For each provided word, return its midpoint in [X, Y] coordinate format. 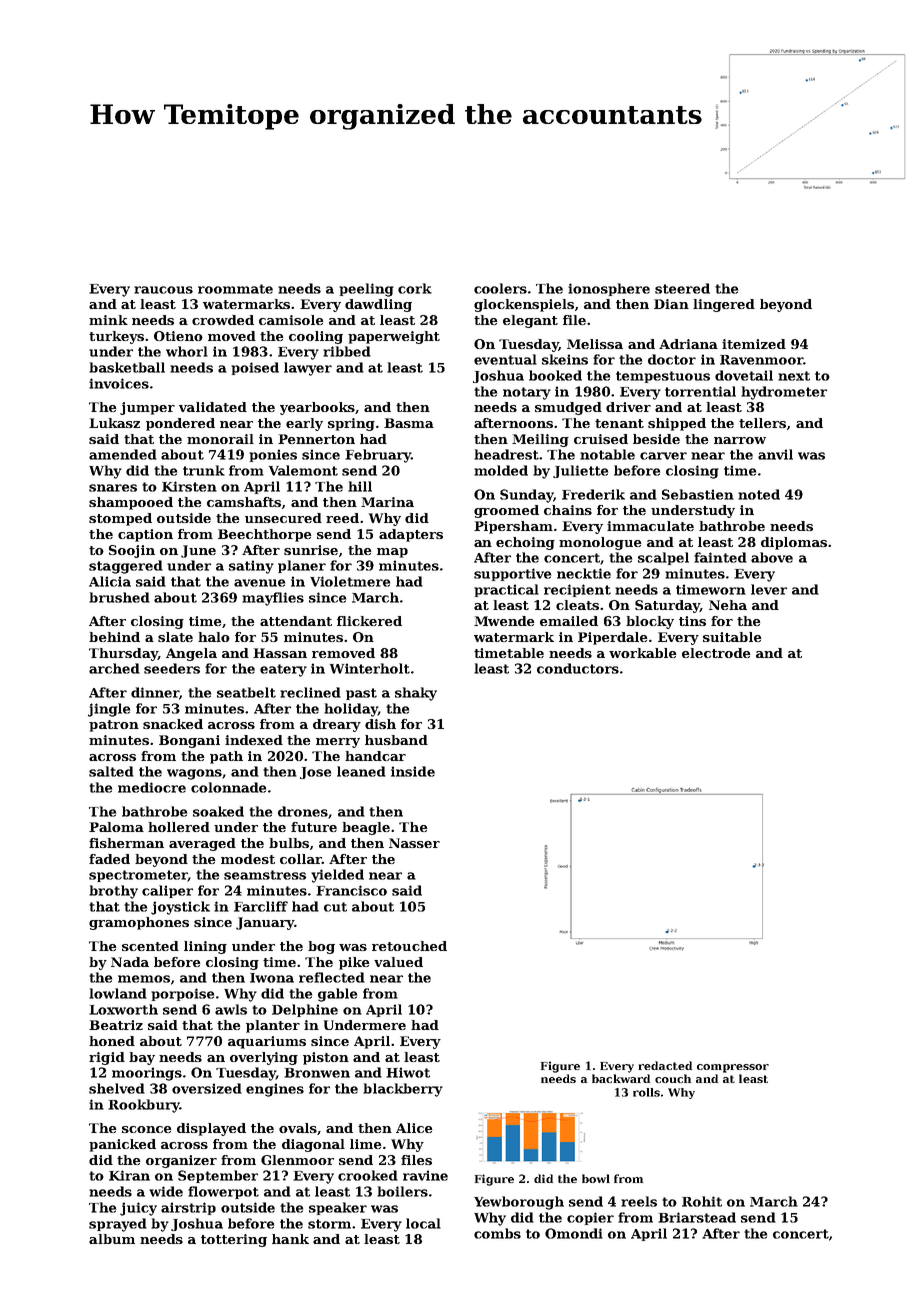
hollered [179, 827]
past [361, 694]
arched [114, 668]
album [112, 1239]
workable [642, 653]
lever [769, 589]
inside [413, 771]
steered [682, 288]
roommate [235, 289]
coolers [500, 288]
